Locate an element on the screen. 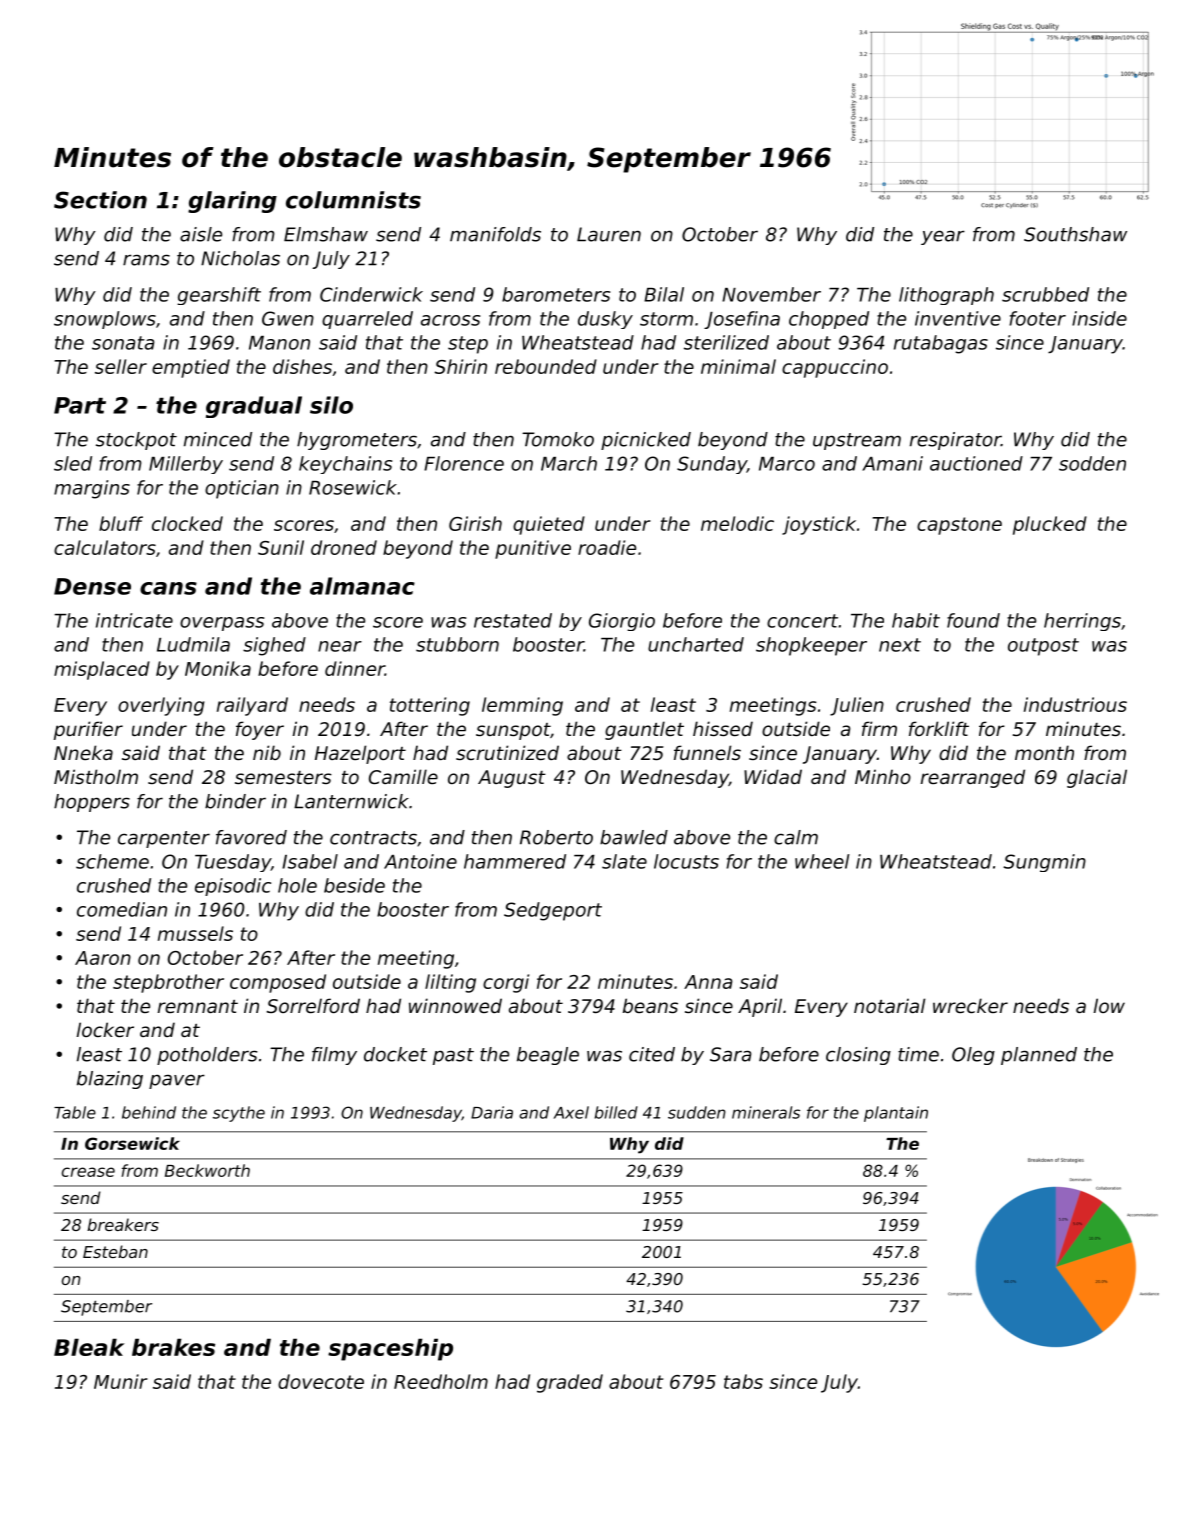  Section is located at coordinates (100, 200).
